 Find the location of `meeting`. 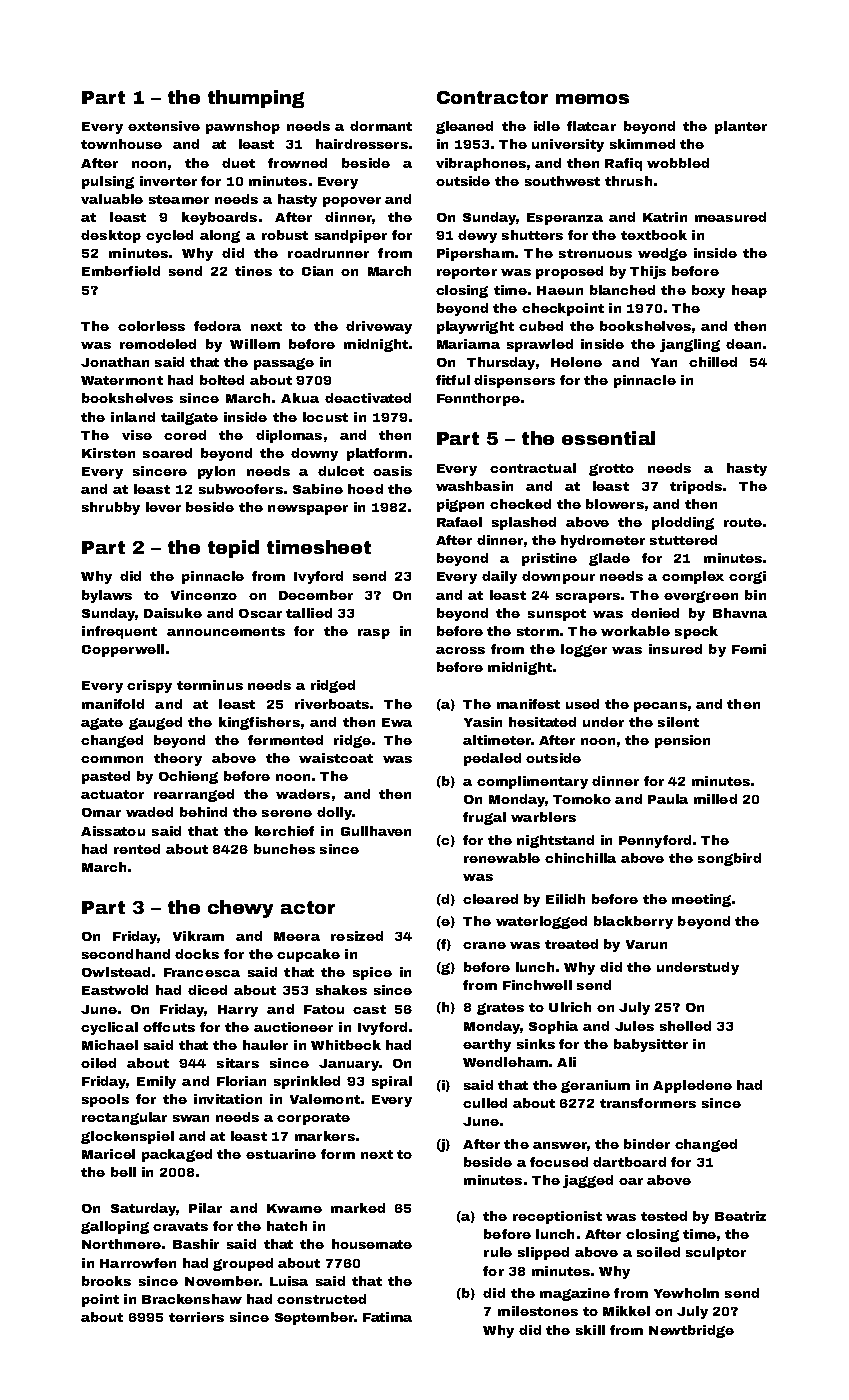

meeting is located at coordinates (701, 900).
